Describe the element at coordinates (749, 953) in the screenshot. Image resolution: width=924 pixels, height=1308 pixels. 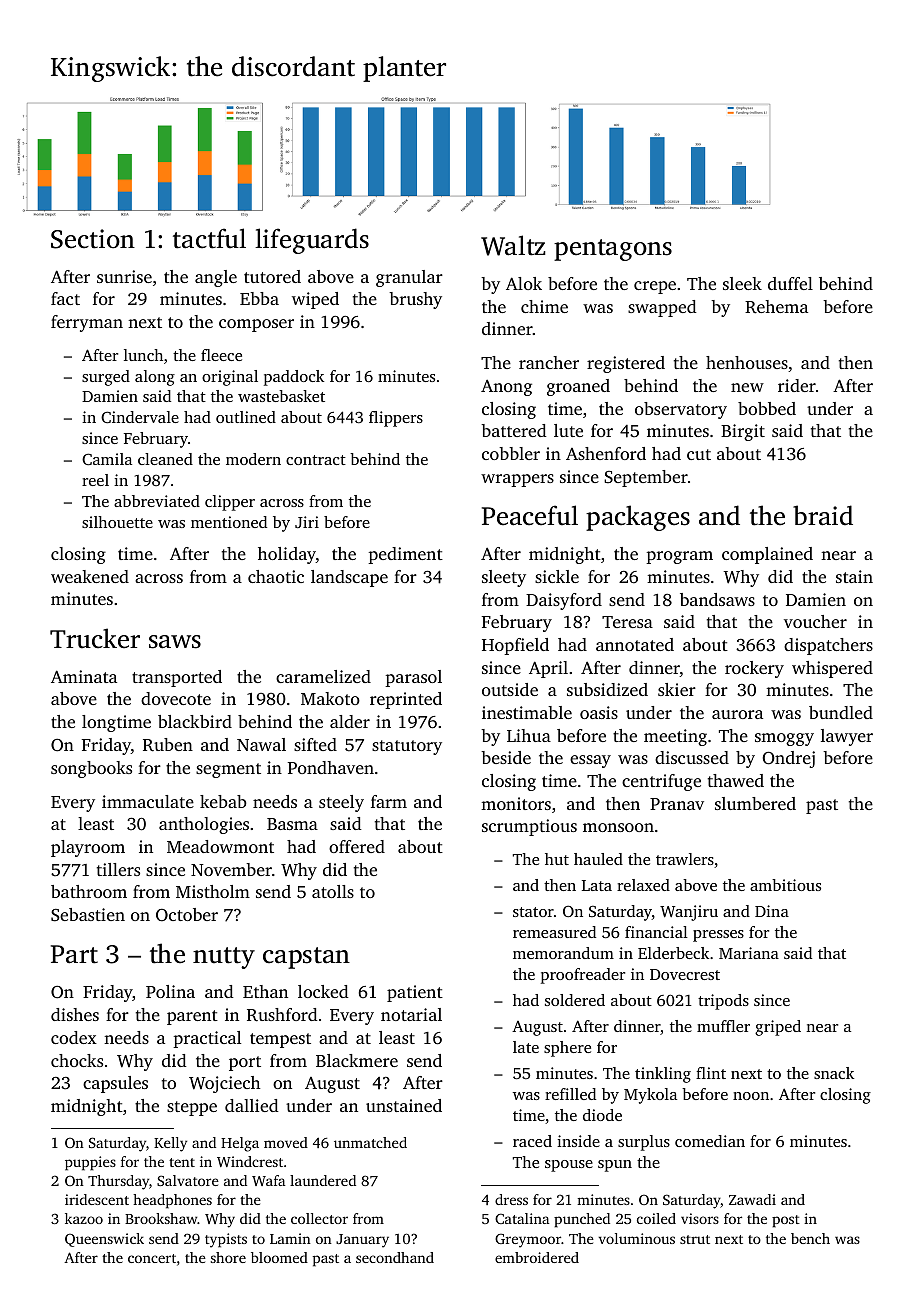
I see `Mariana` at that location.
